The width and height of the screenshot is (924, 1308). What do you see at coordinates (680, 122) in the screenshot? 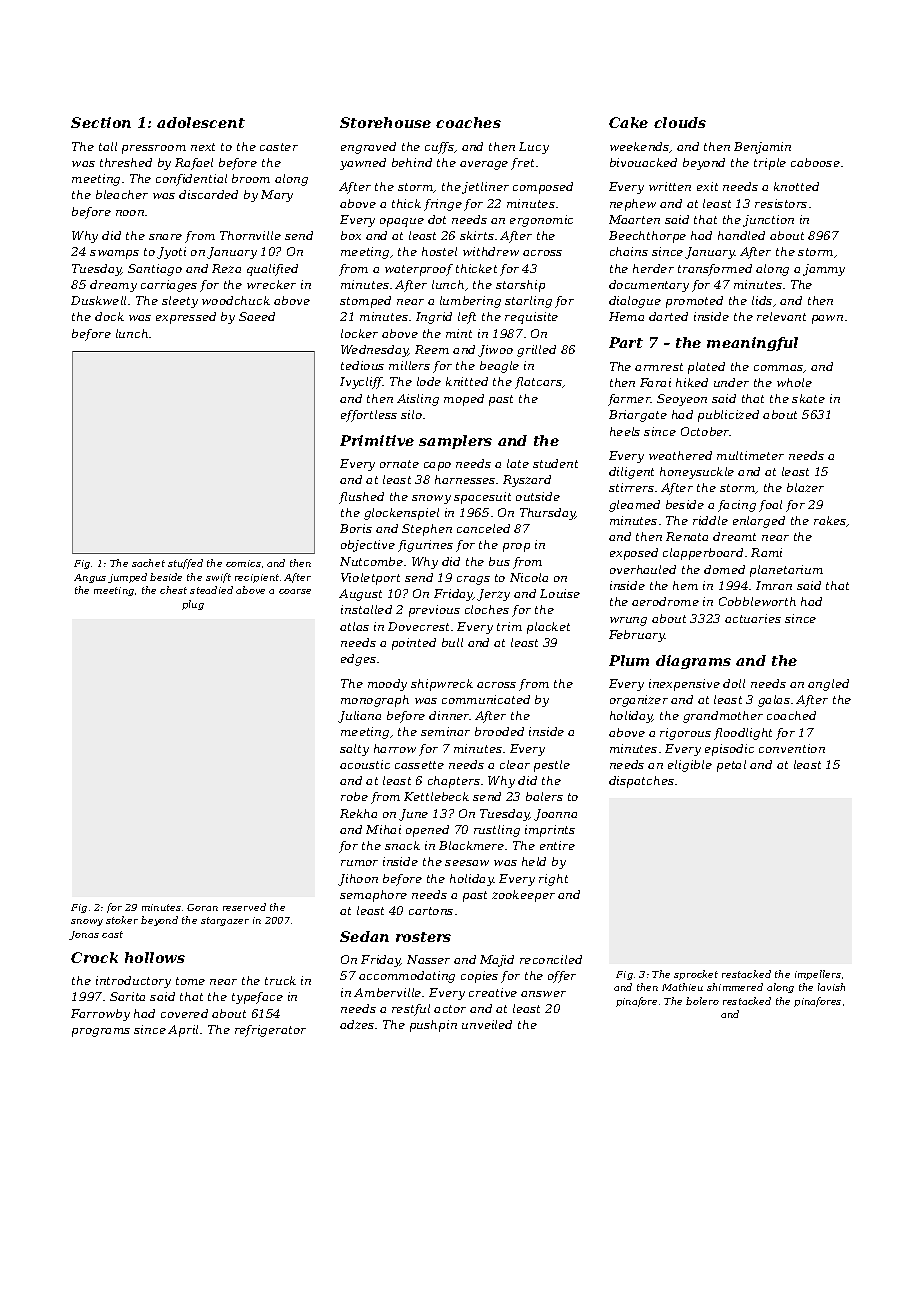
I see `clouds` at bounding box center [680, 122].
